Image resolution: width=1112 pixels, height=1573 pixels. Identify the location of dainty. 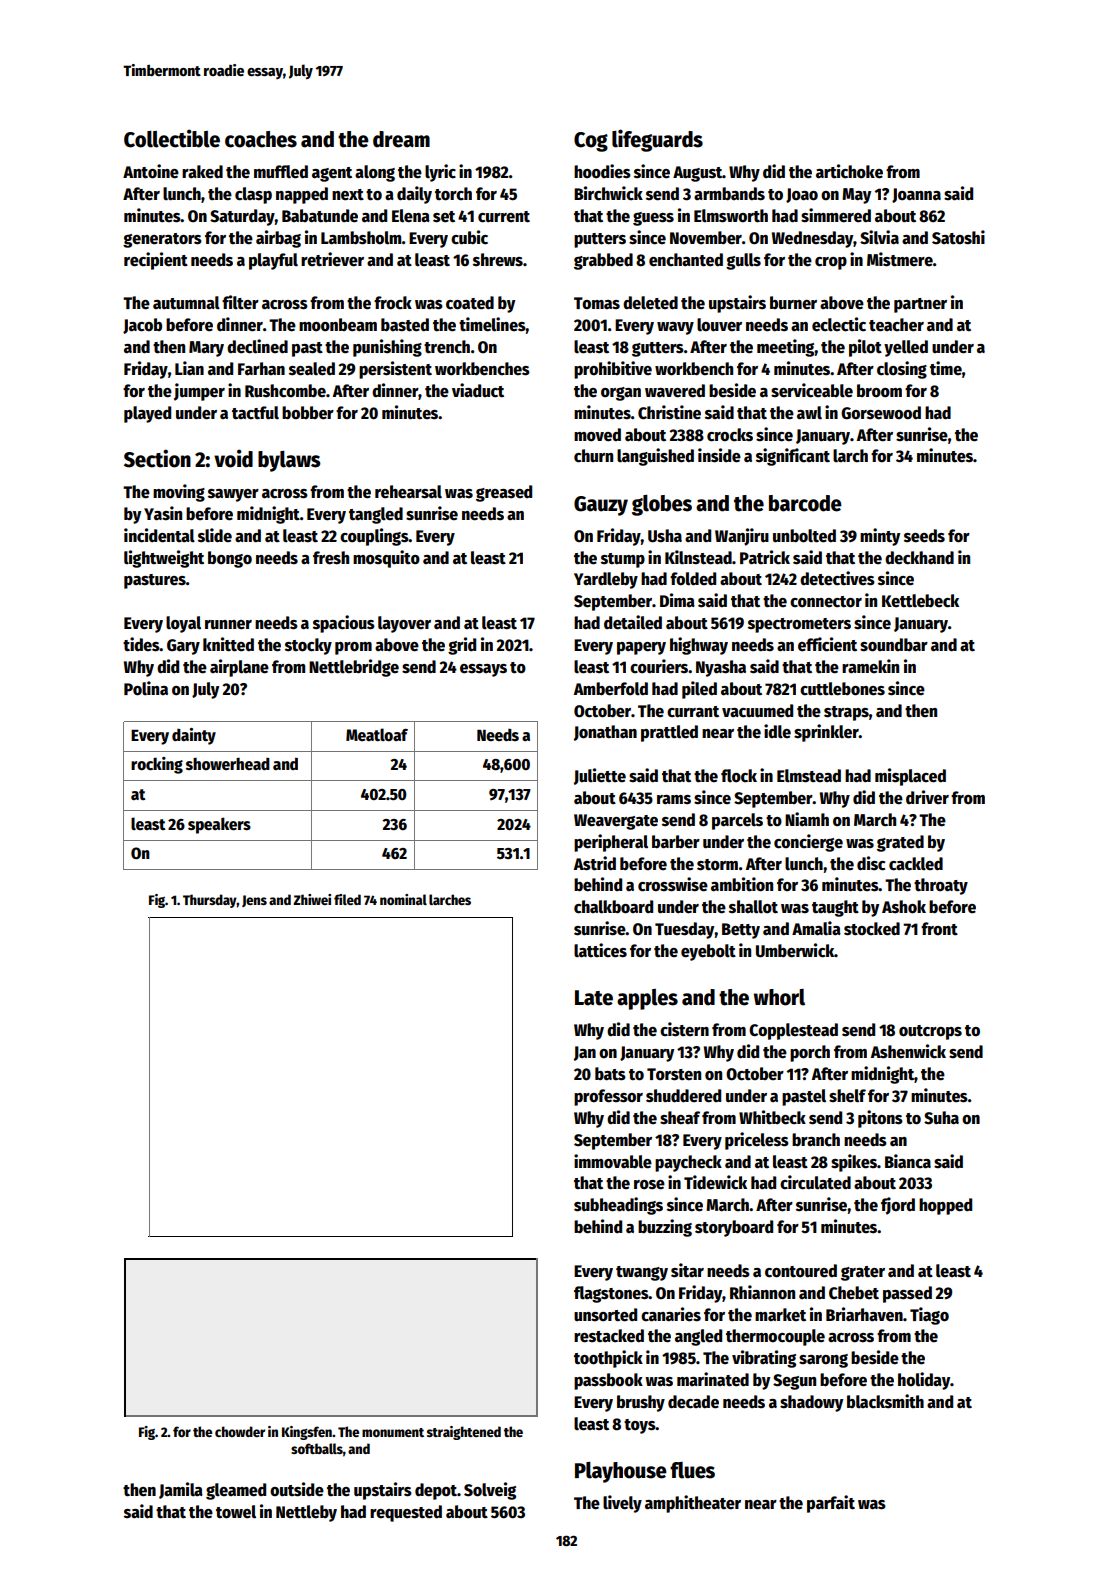
(194, 736).
